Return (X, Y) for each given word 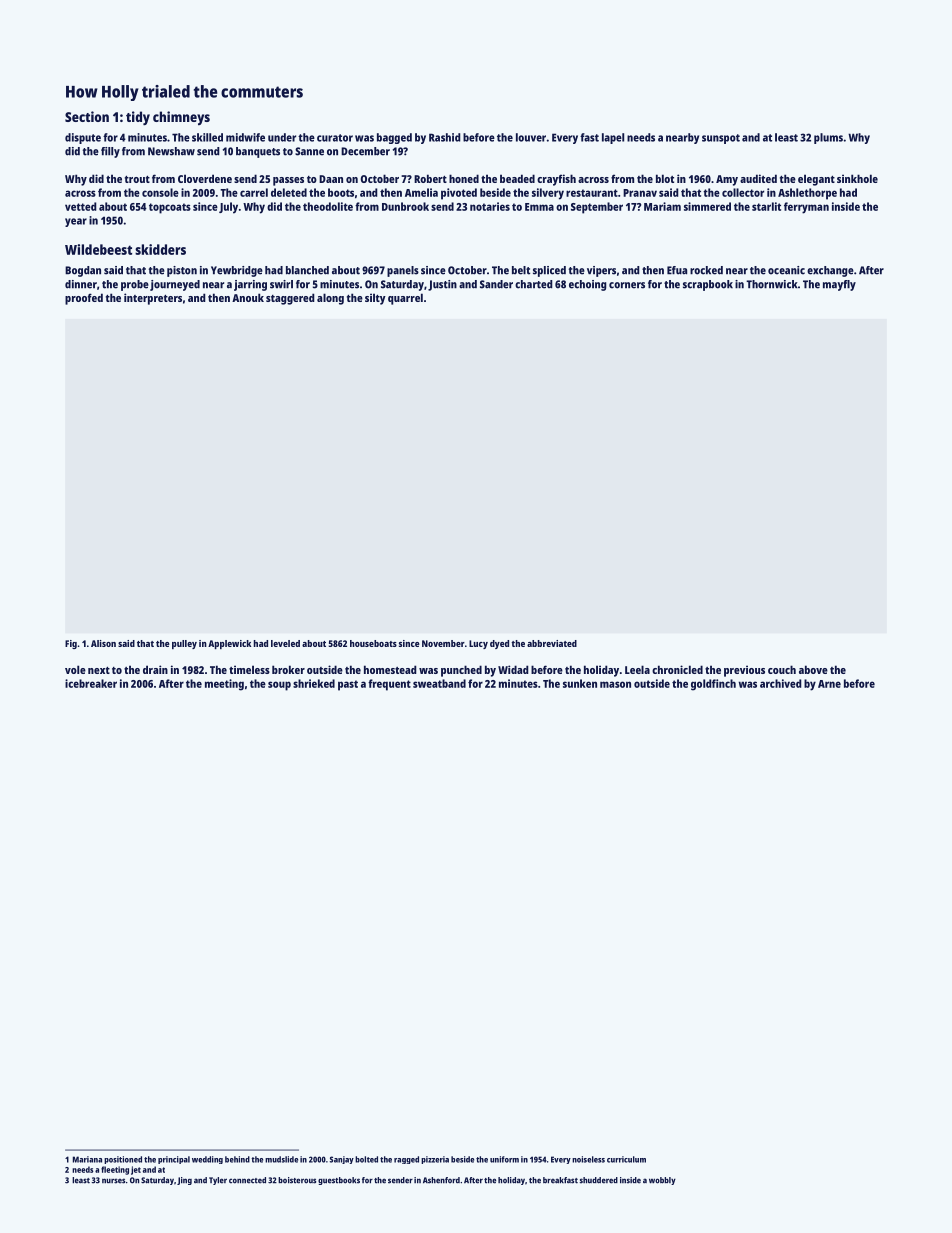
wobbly (662, 1181)
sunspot (721, 139)
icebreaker (91, 683)
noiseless (588, 1159)
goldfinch (713, 685)
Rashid (445, 137)
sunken (580, 683)
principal (174, 1160)
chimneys (181, 118)
